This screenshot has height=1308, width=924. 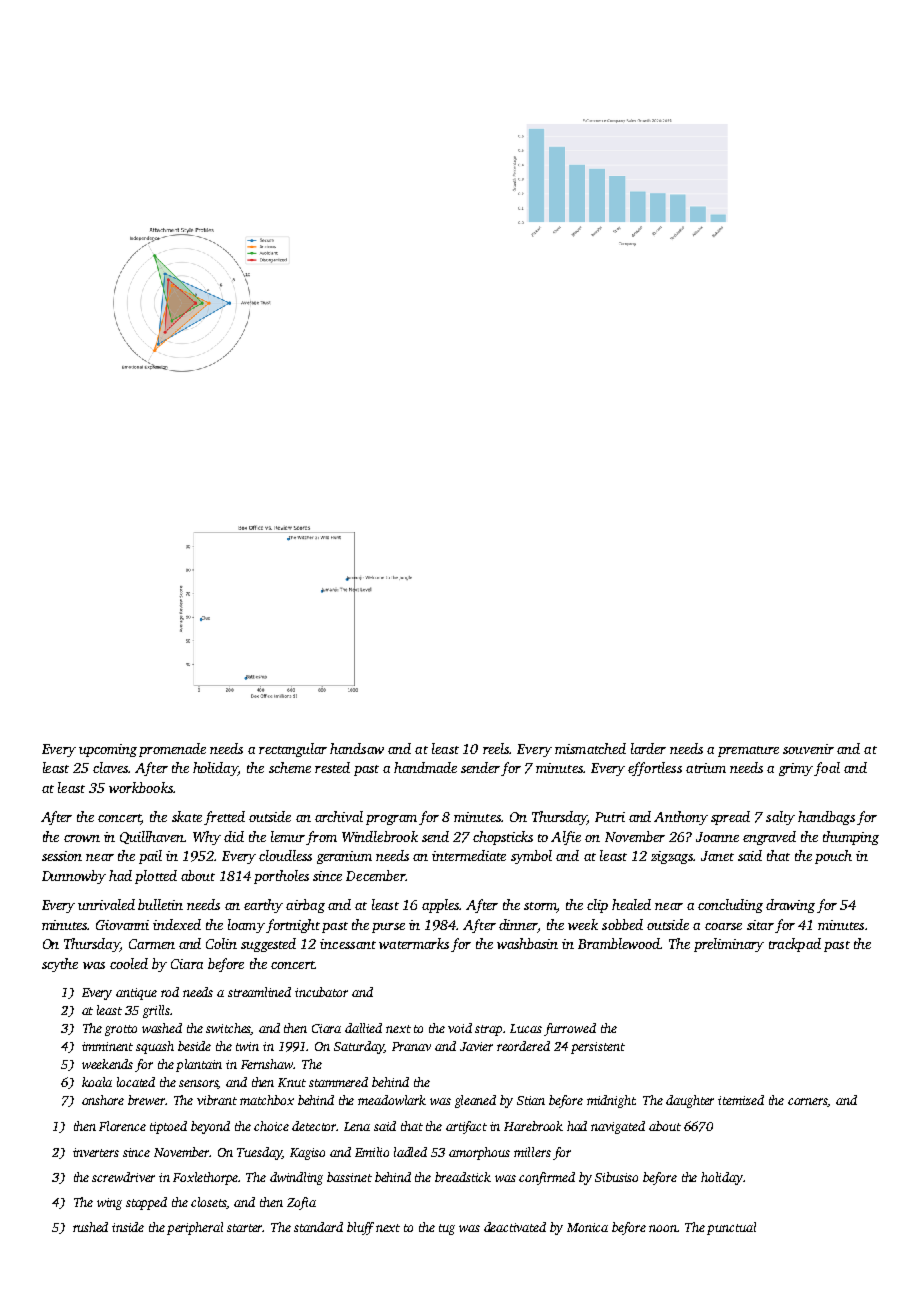 I want to click on washbasin, so click(x=527, y=943).
